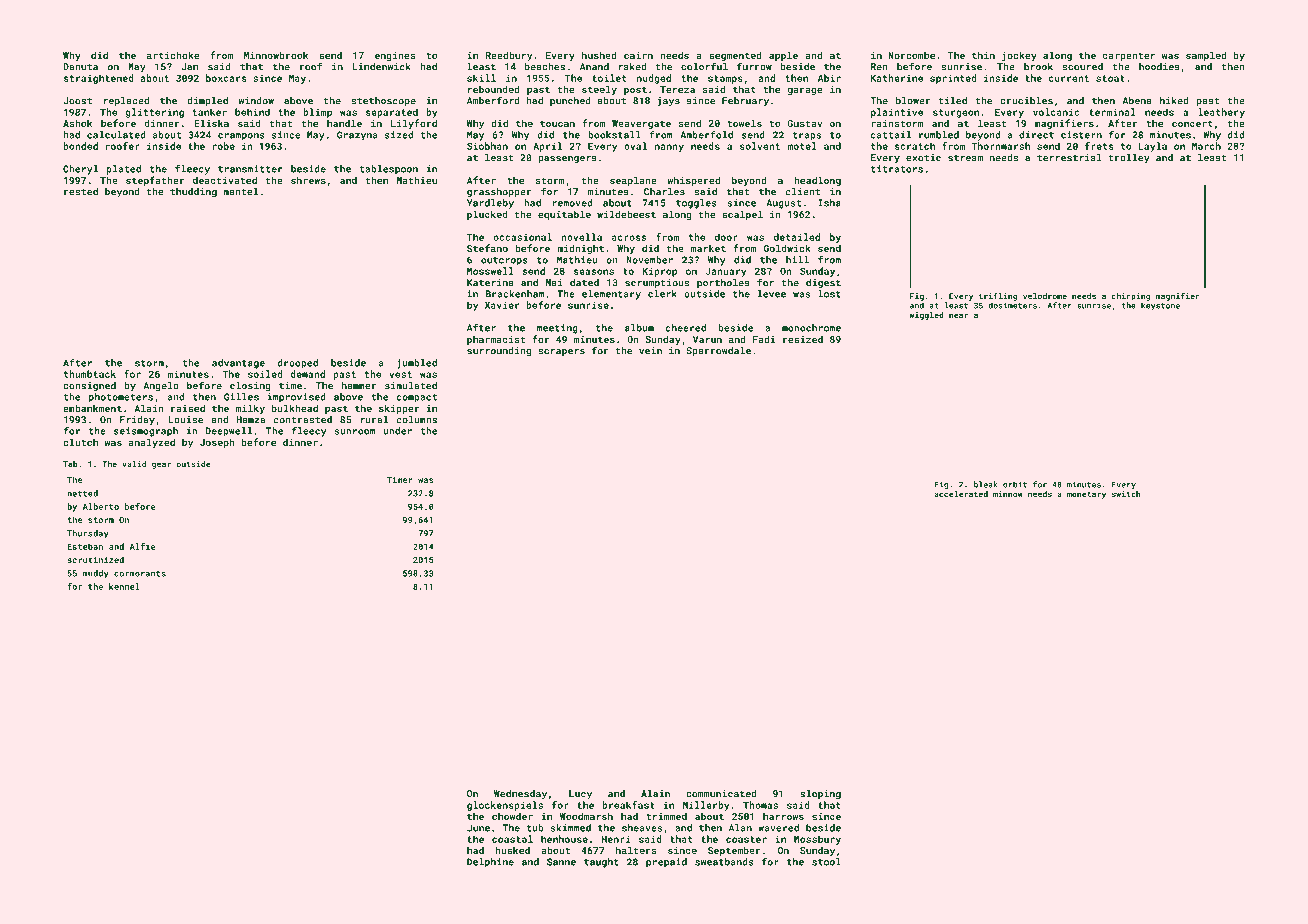  What do you see at coordinates (666, 863) in the document?
I see `prepaid` at bounding box center [666, 863].
